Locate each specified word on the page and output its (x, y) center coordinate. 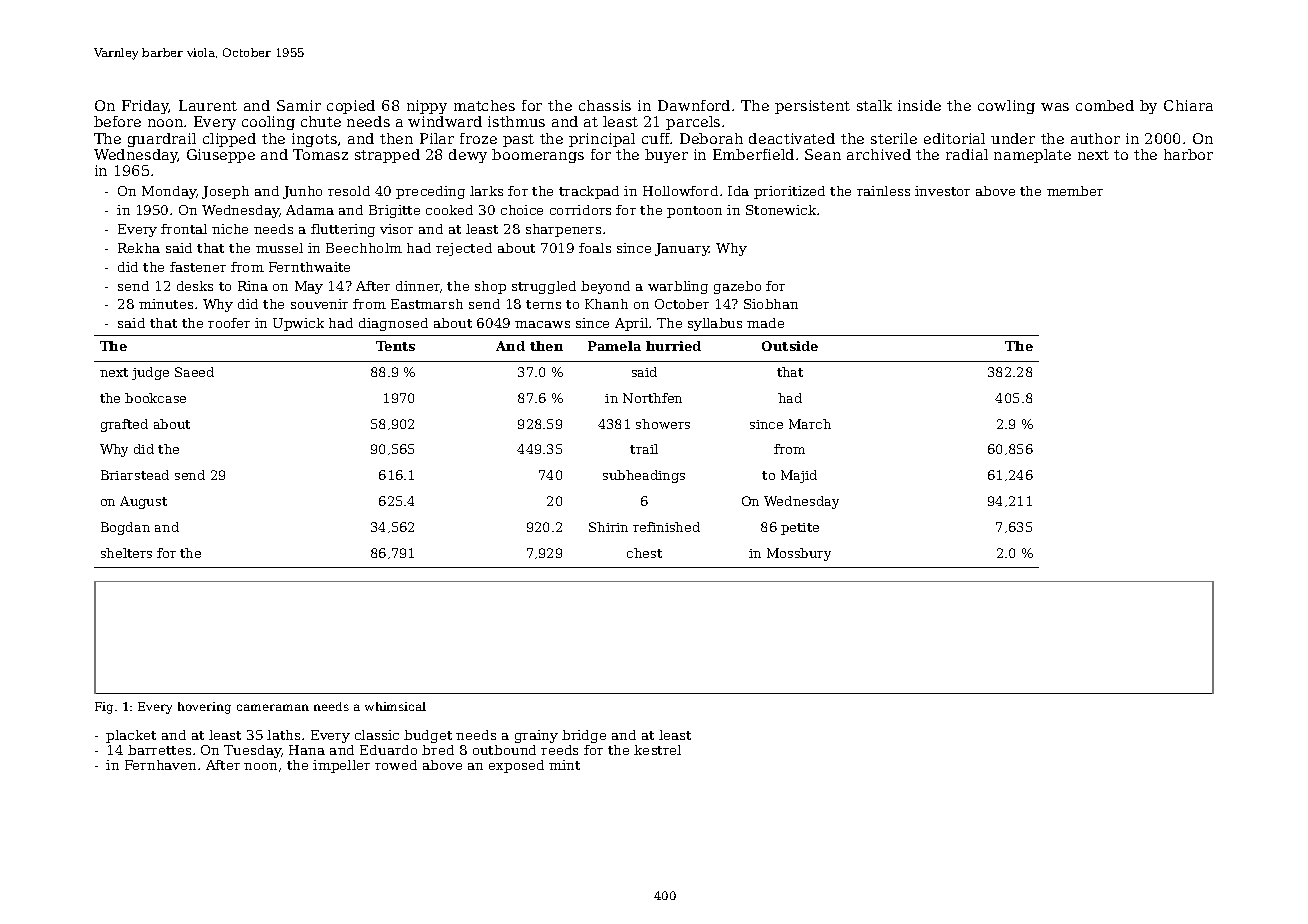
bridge (584, 736)
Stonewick (781, 210)
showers (663, 424)
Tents (395, 346)
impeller (341, 766)
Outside (790, 346)
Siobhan (771, 304)
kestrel (657, 750)
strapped (387, 156)
